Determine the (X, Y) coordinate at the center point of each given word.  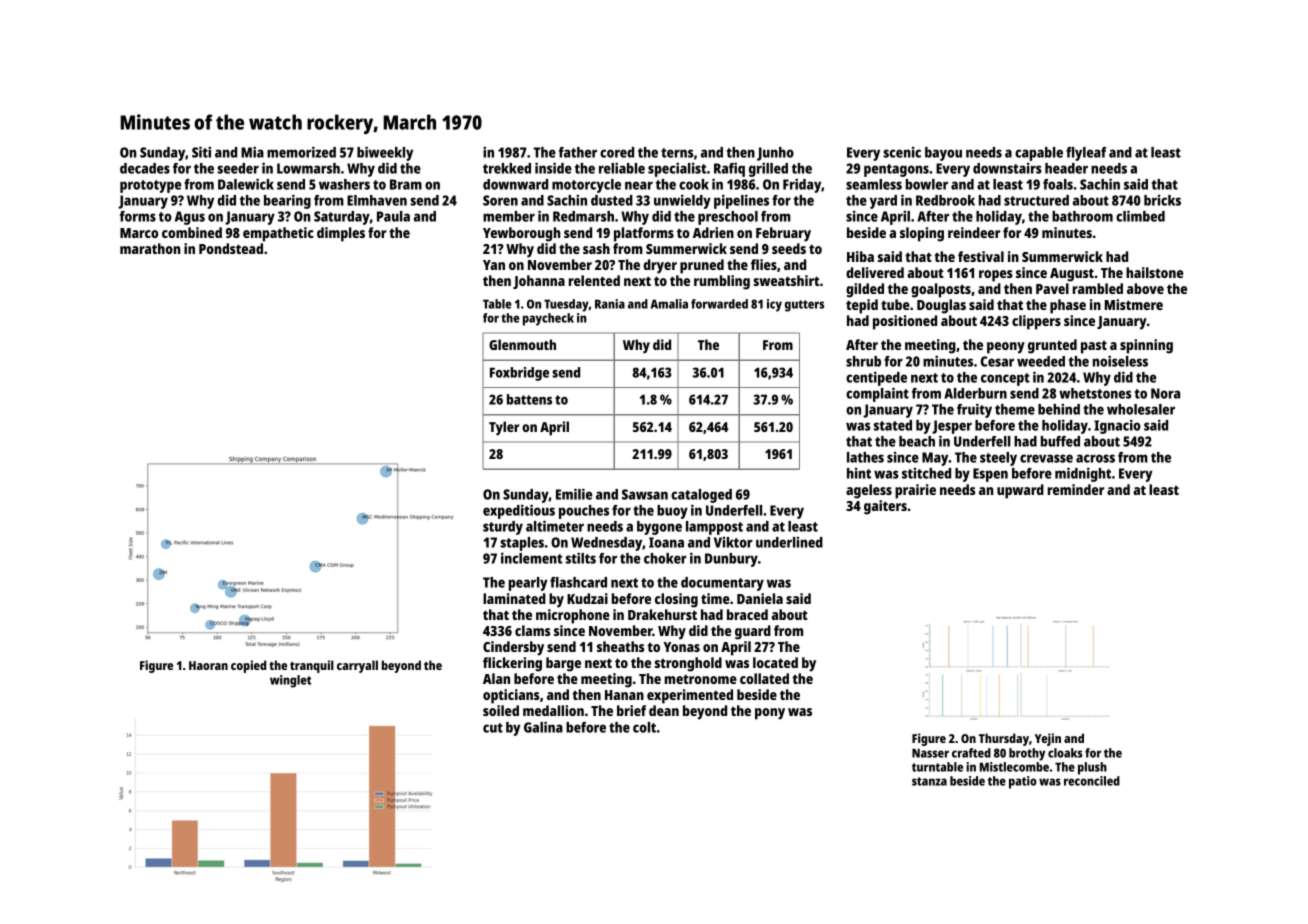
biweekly (385, 153)
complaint (877, 394)
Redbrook (945, 200)
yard (883, 202)
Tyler (504, 428)
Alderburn (975, 393)
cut (493, 728)
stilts (581, 558)
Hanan (624, 695)
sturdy (503, 528)
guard (753, 632)
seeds (789, 248)
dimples (341, 234)
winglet (290, 681)
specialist (677, 169)
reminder (1076, 489)
